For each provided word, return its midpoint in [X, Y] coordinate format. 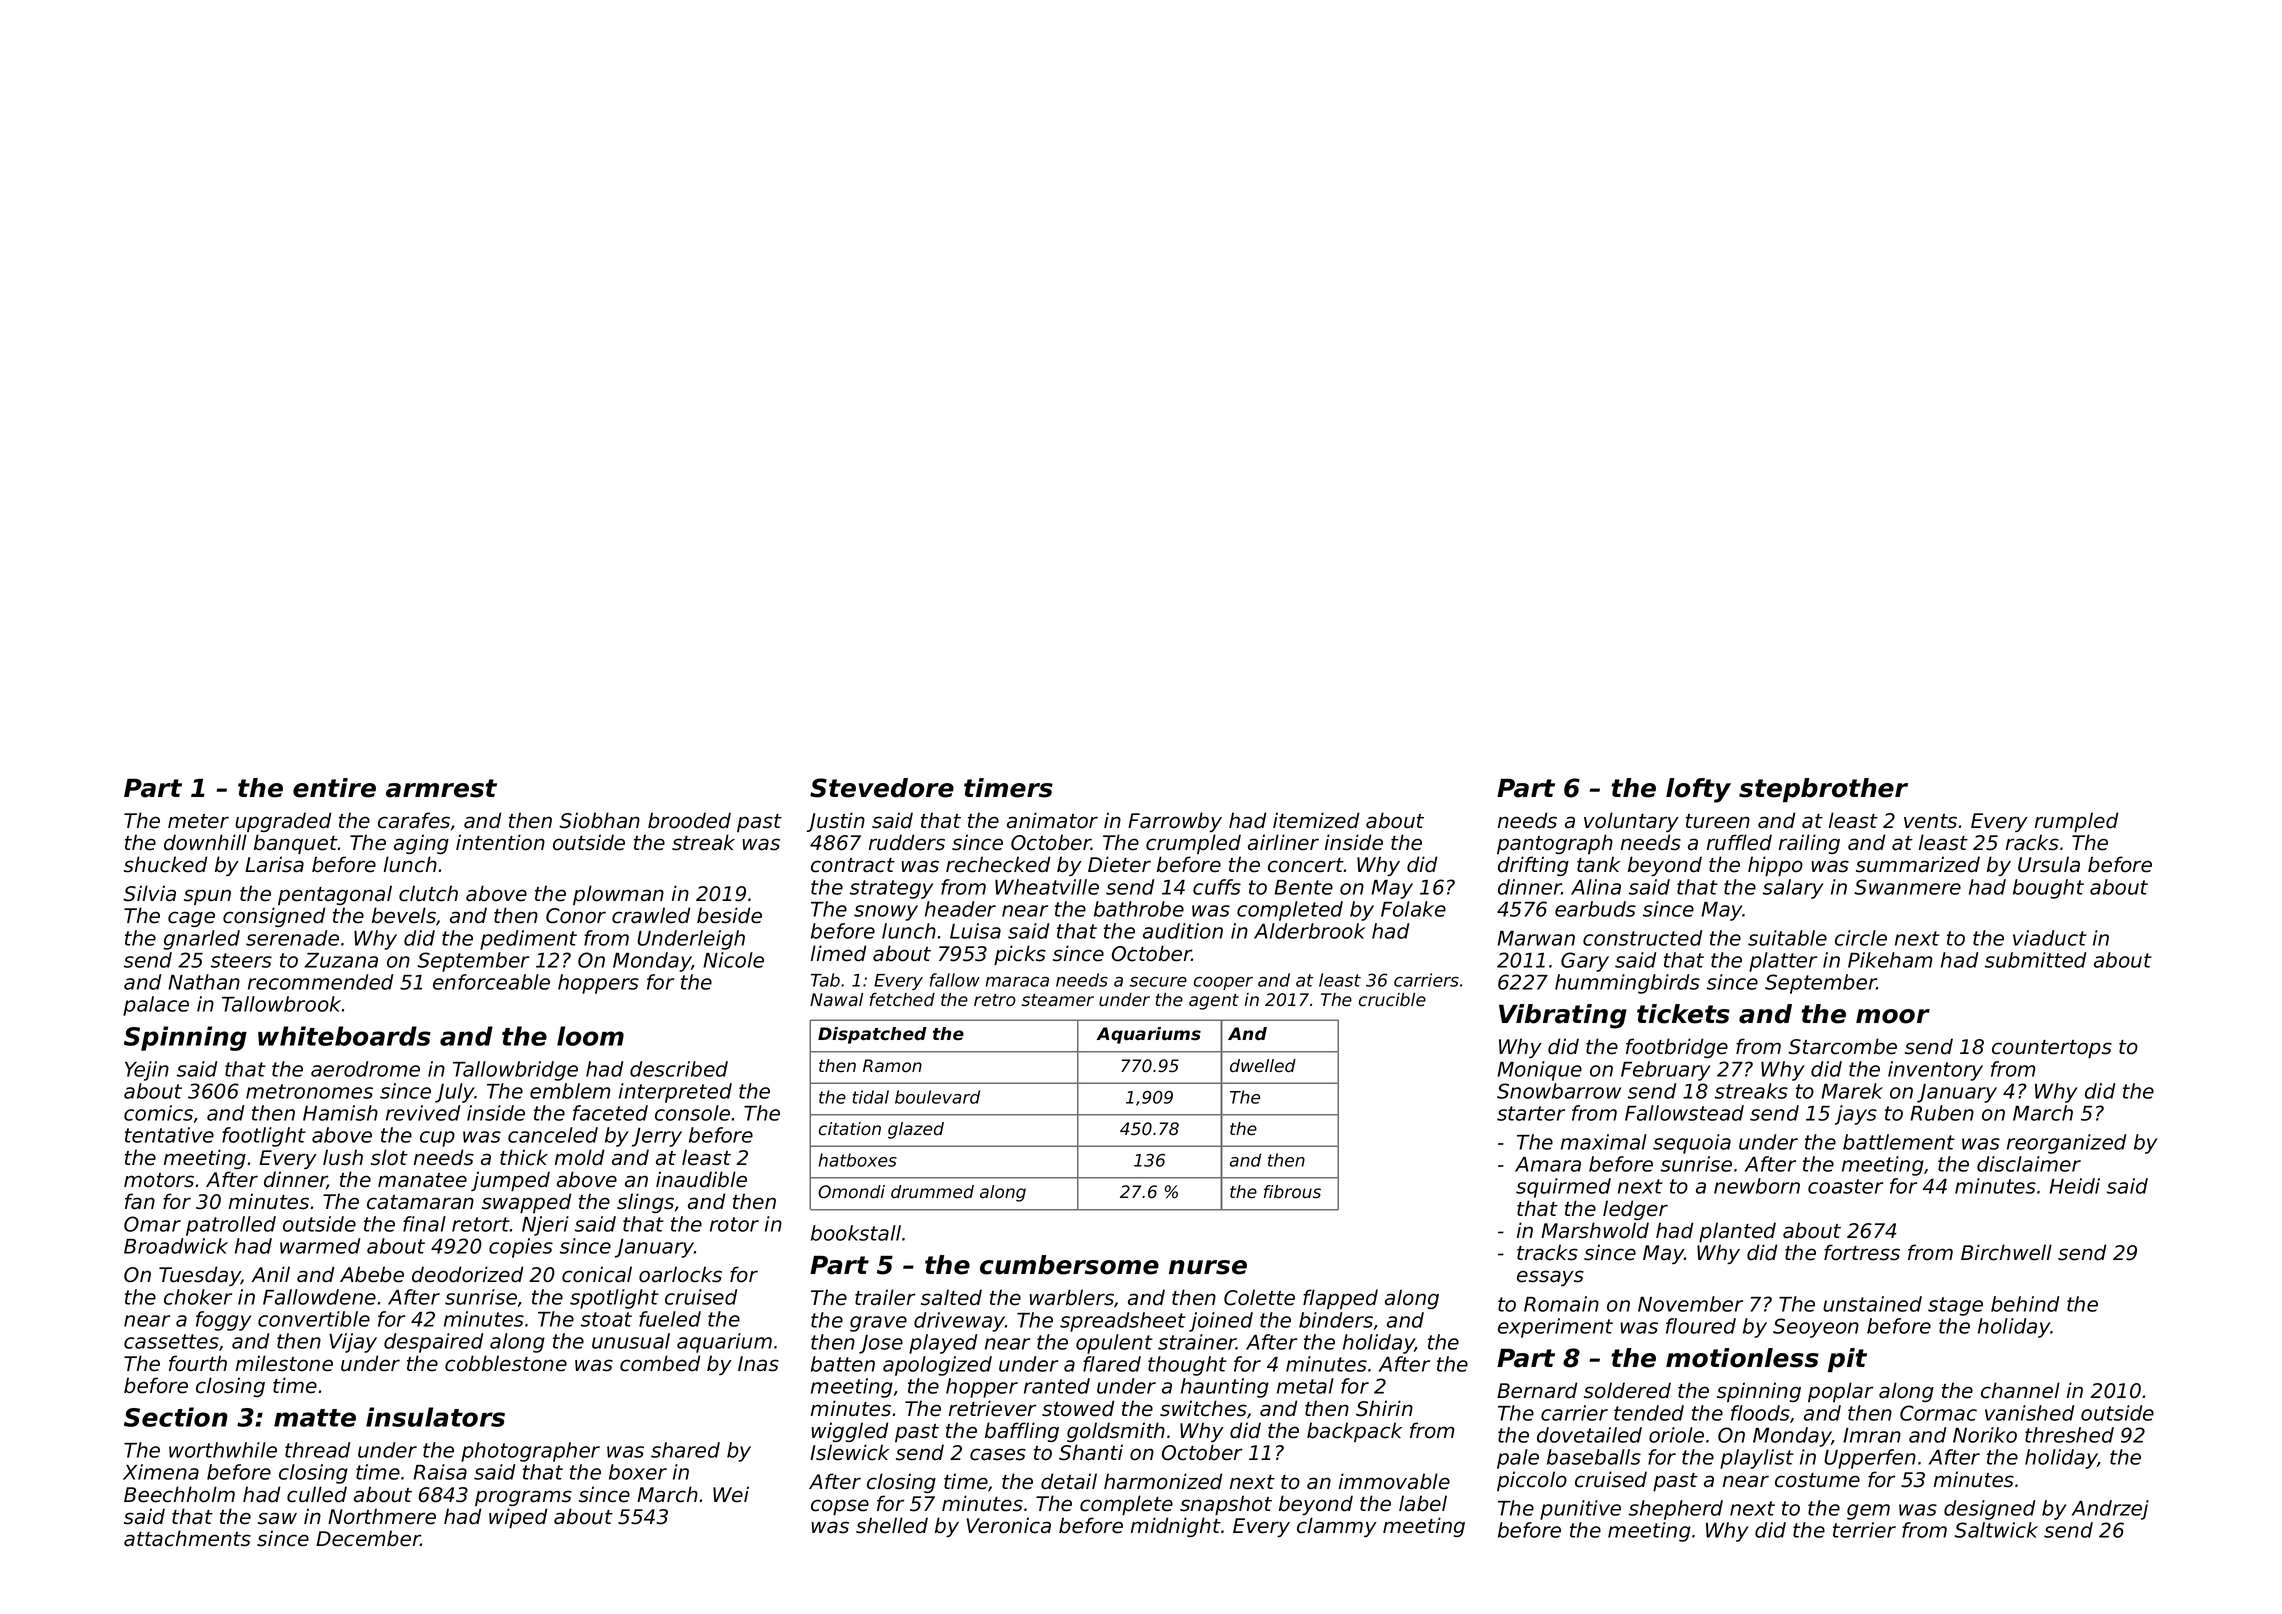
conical [597, 1274]
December [368, 1538]
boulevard [937, 1097]
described [679, 1069]
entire [334, 788]
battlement [1899, 1142]
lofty [1698, 790]
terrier [1864, 1530]
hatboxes [857, 1160]
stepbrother [1823, 790]
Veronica [1008, 1525]
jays [1856, 1115]
